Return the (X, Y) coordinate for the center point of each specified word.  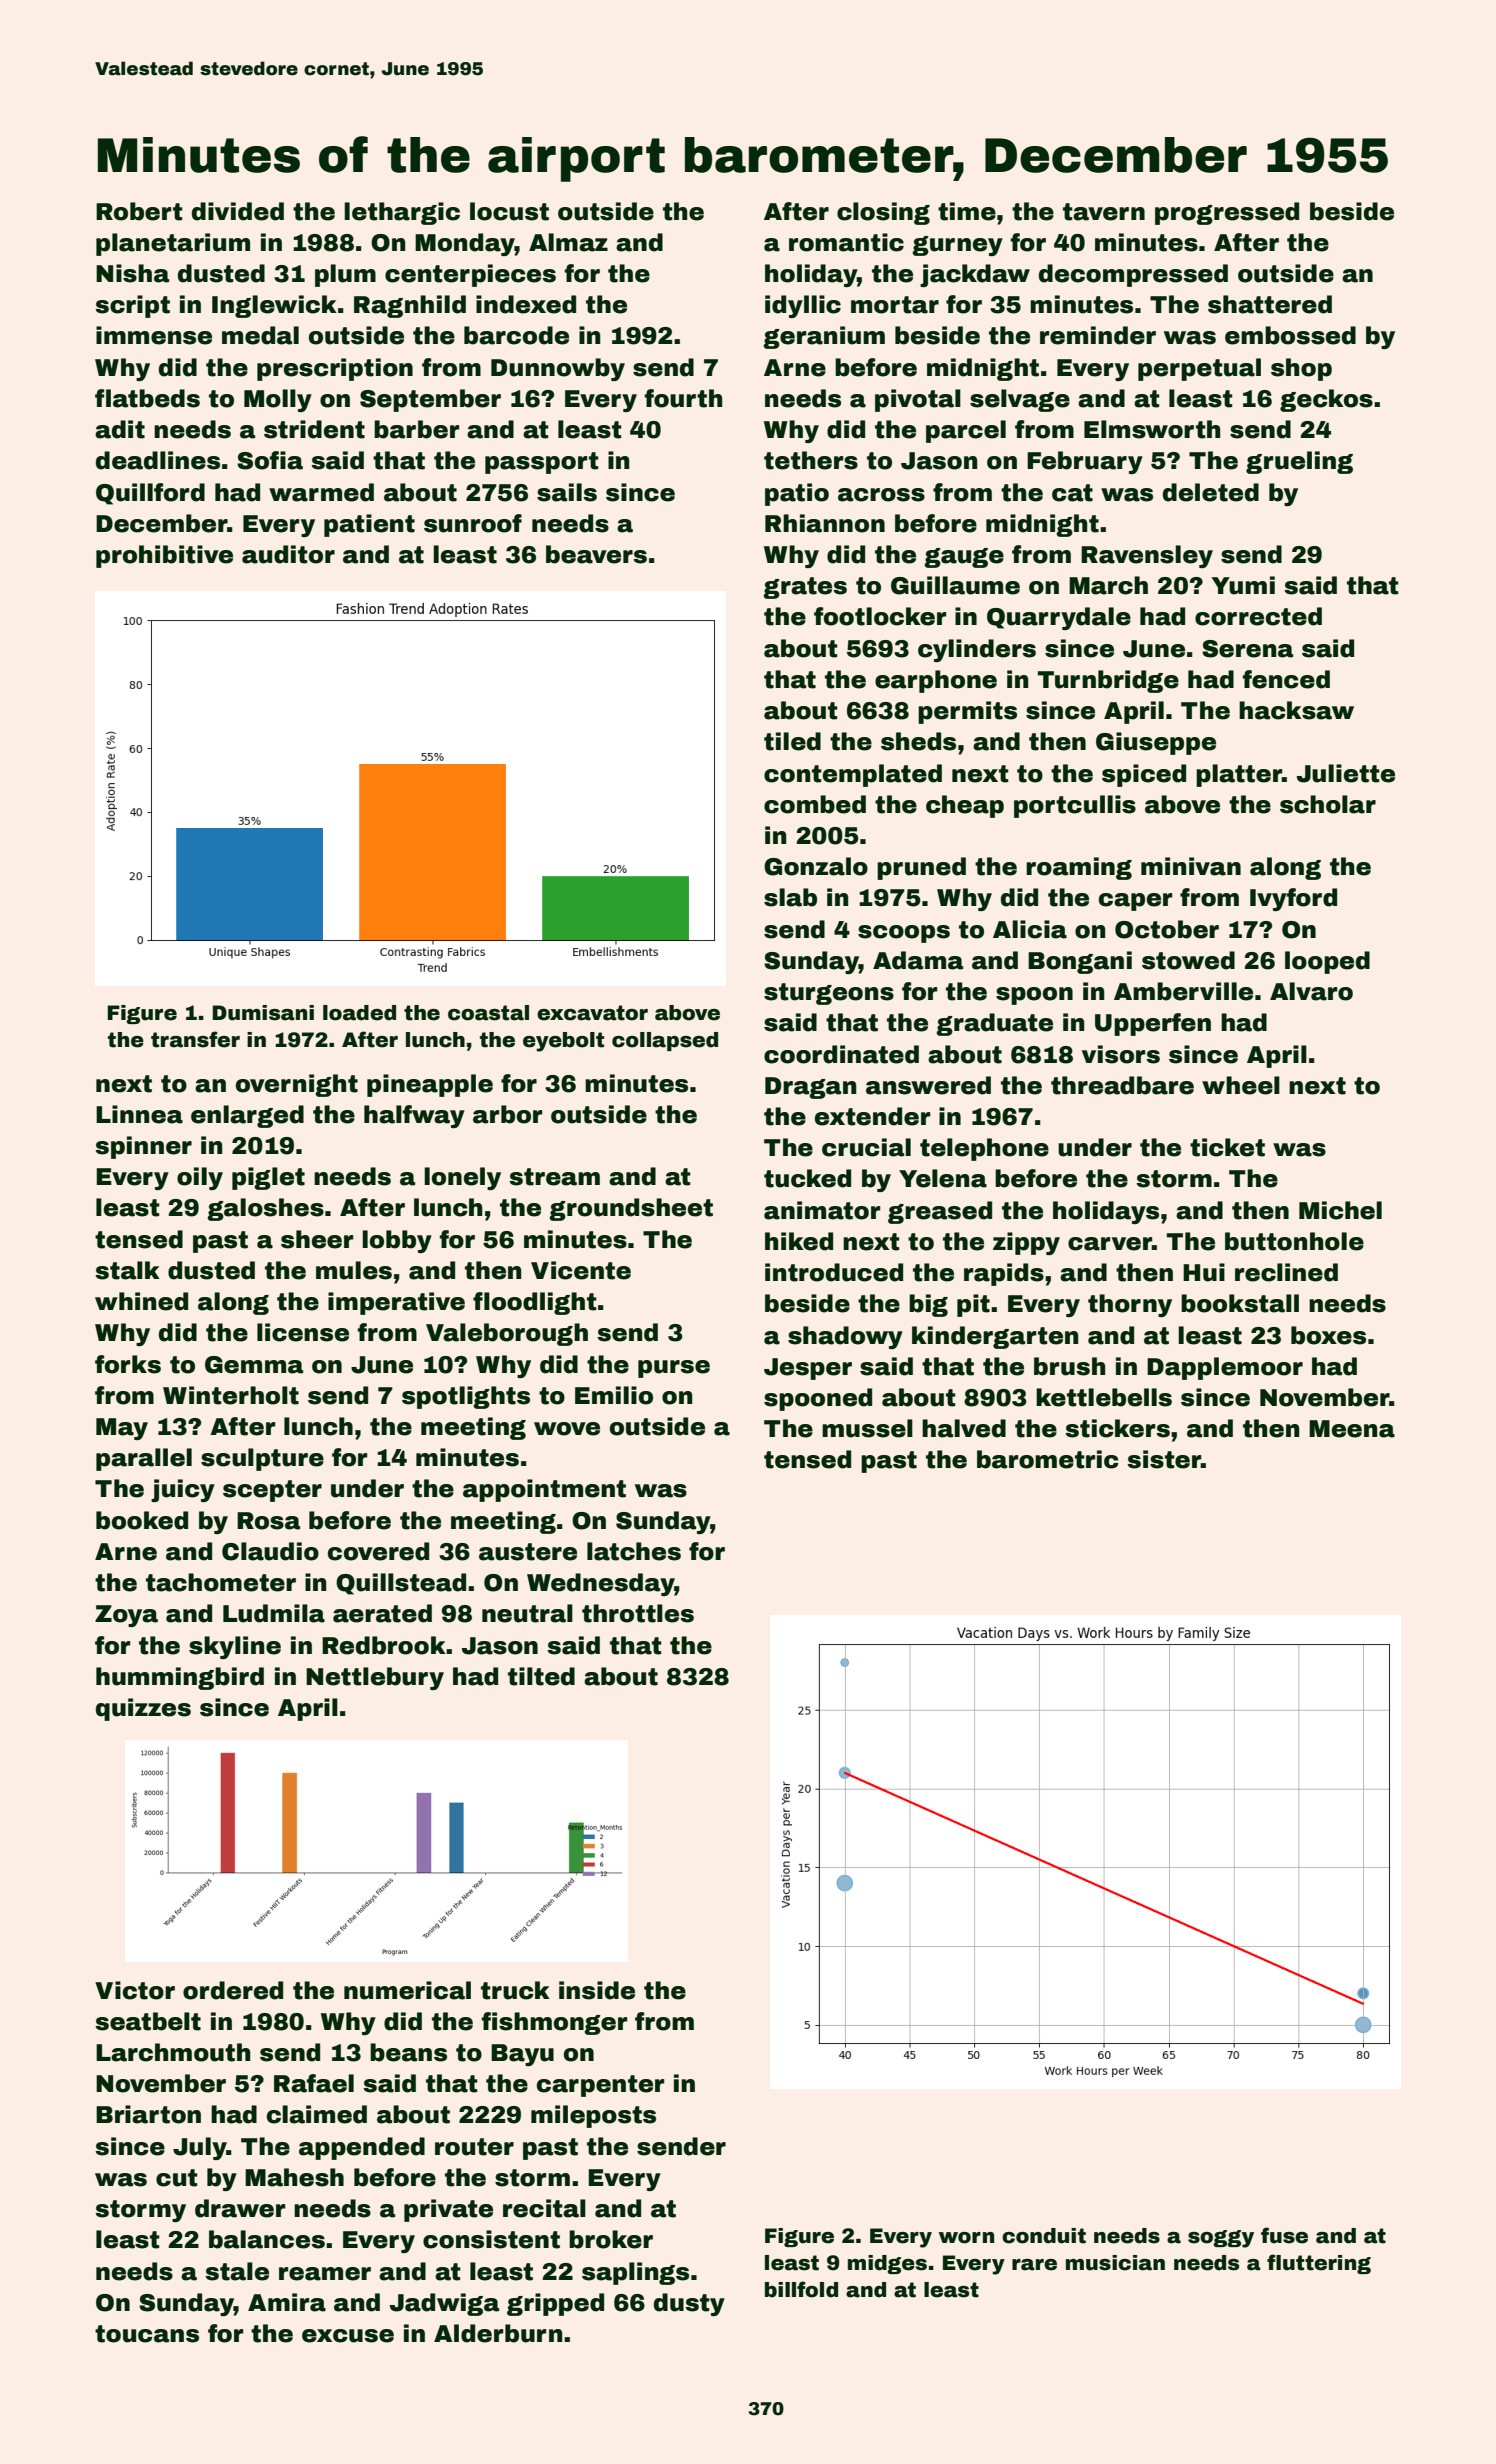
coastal (488, 1013)
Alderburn (498, 2333)
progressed (1227, 213)
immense (154, 335)
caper (1136, 902)
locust (509, 211)
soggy (1221, 2239)
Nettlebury (375, 1678)
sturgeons (829, 994)
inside (597, 1990)
